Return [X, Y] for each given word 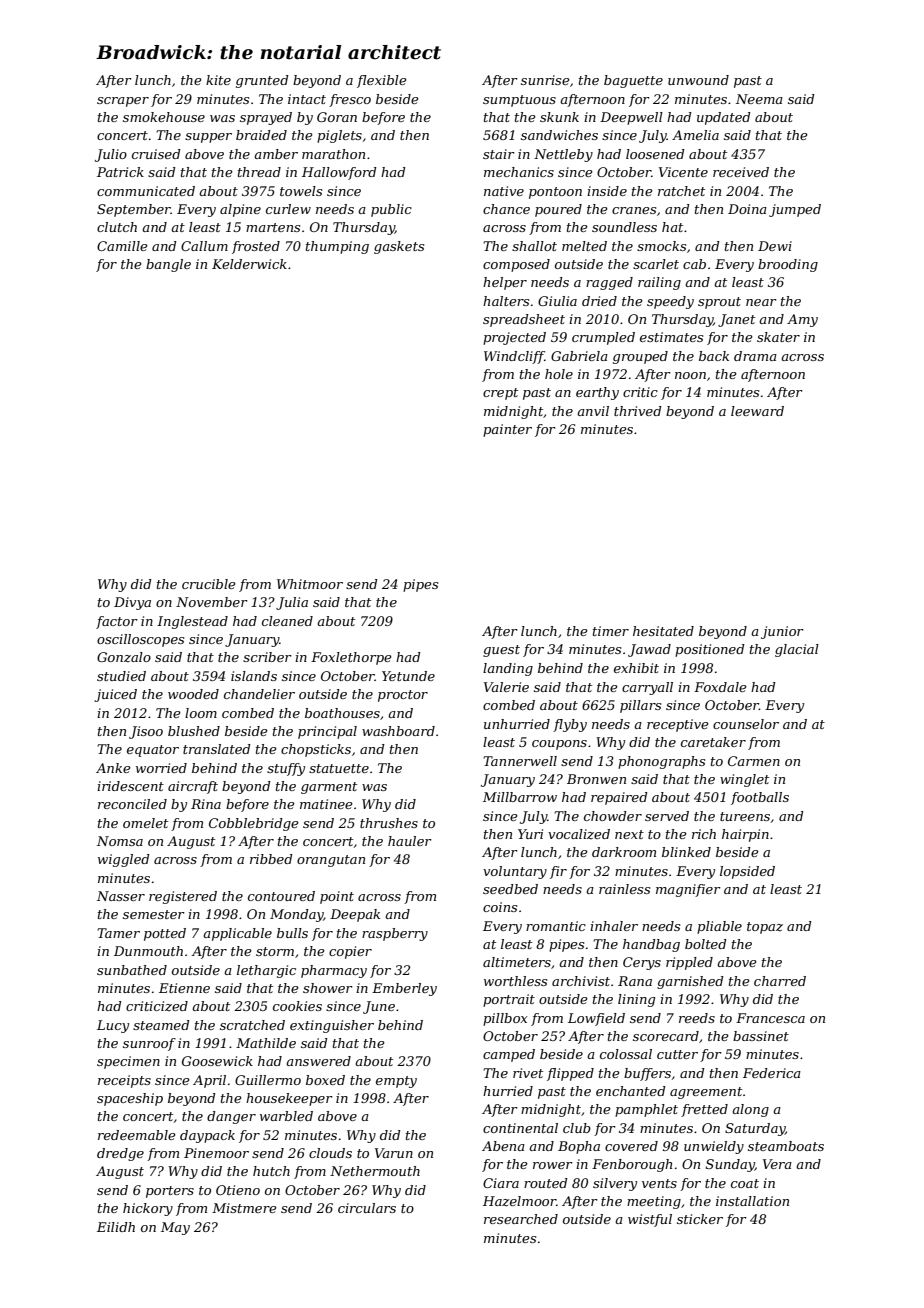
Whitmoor [310, 584]
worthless [515, 981]
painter [507, 430]
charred [780, 981]
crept [500, 394]
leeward [757, 411]
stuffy [286, 769]
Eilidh [116, 1227]
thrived [638, 411]
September [134, 210]
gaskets [399, 247]
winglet [744, 780]
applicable [237, 934]
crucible [209, 584]
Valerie [506, 687]
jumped [795, 210]
